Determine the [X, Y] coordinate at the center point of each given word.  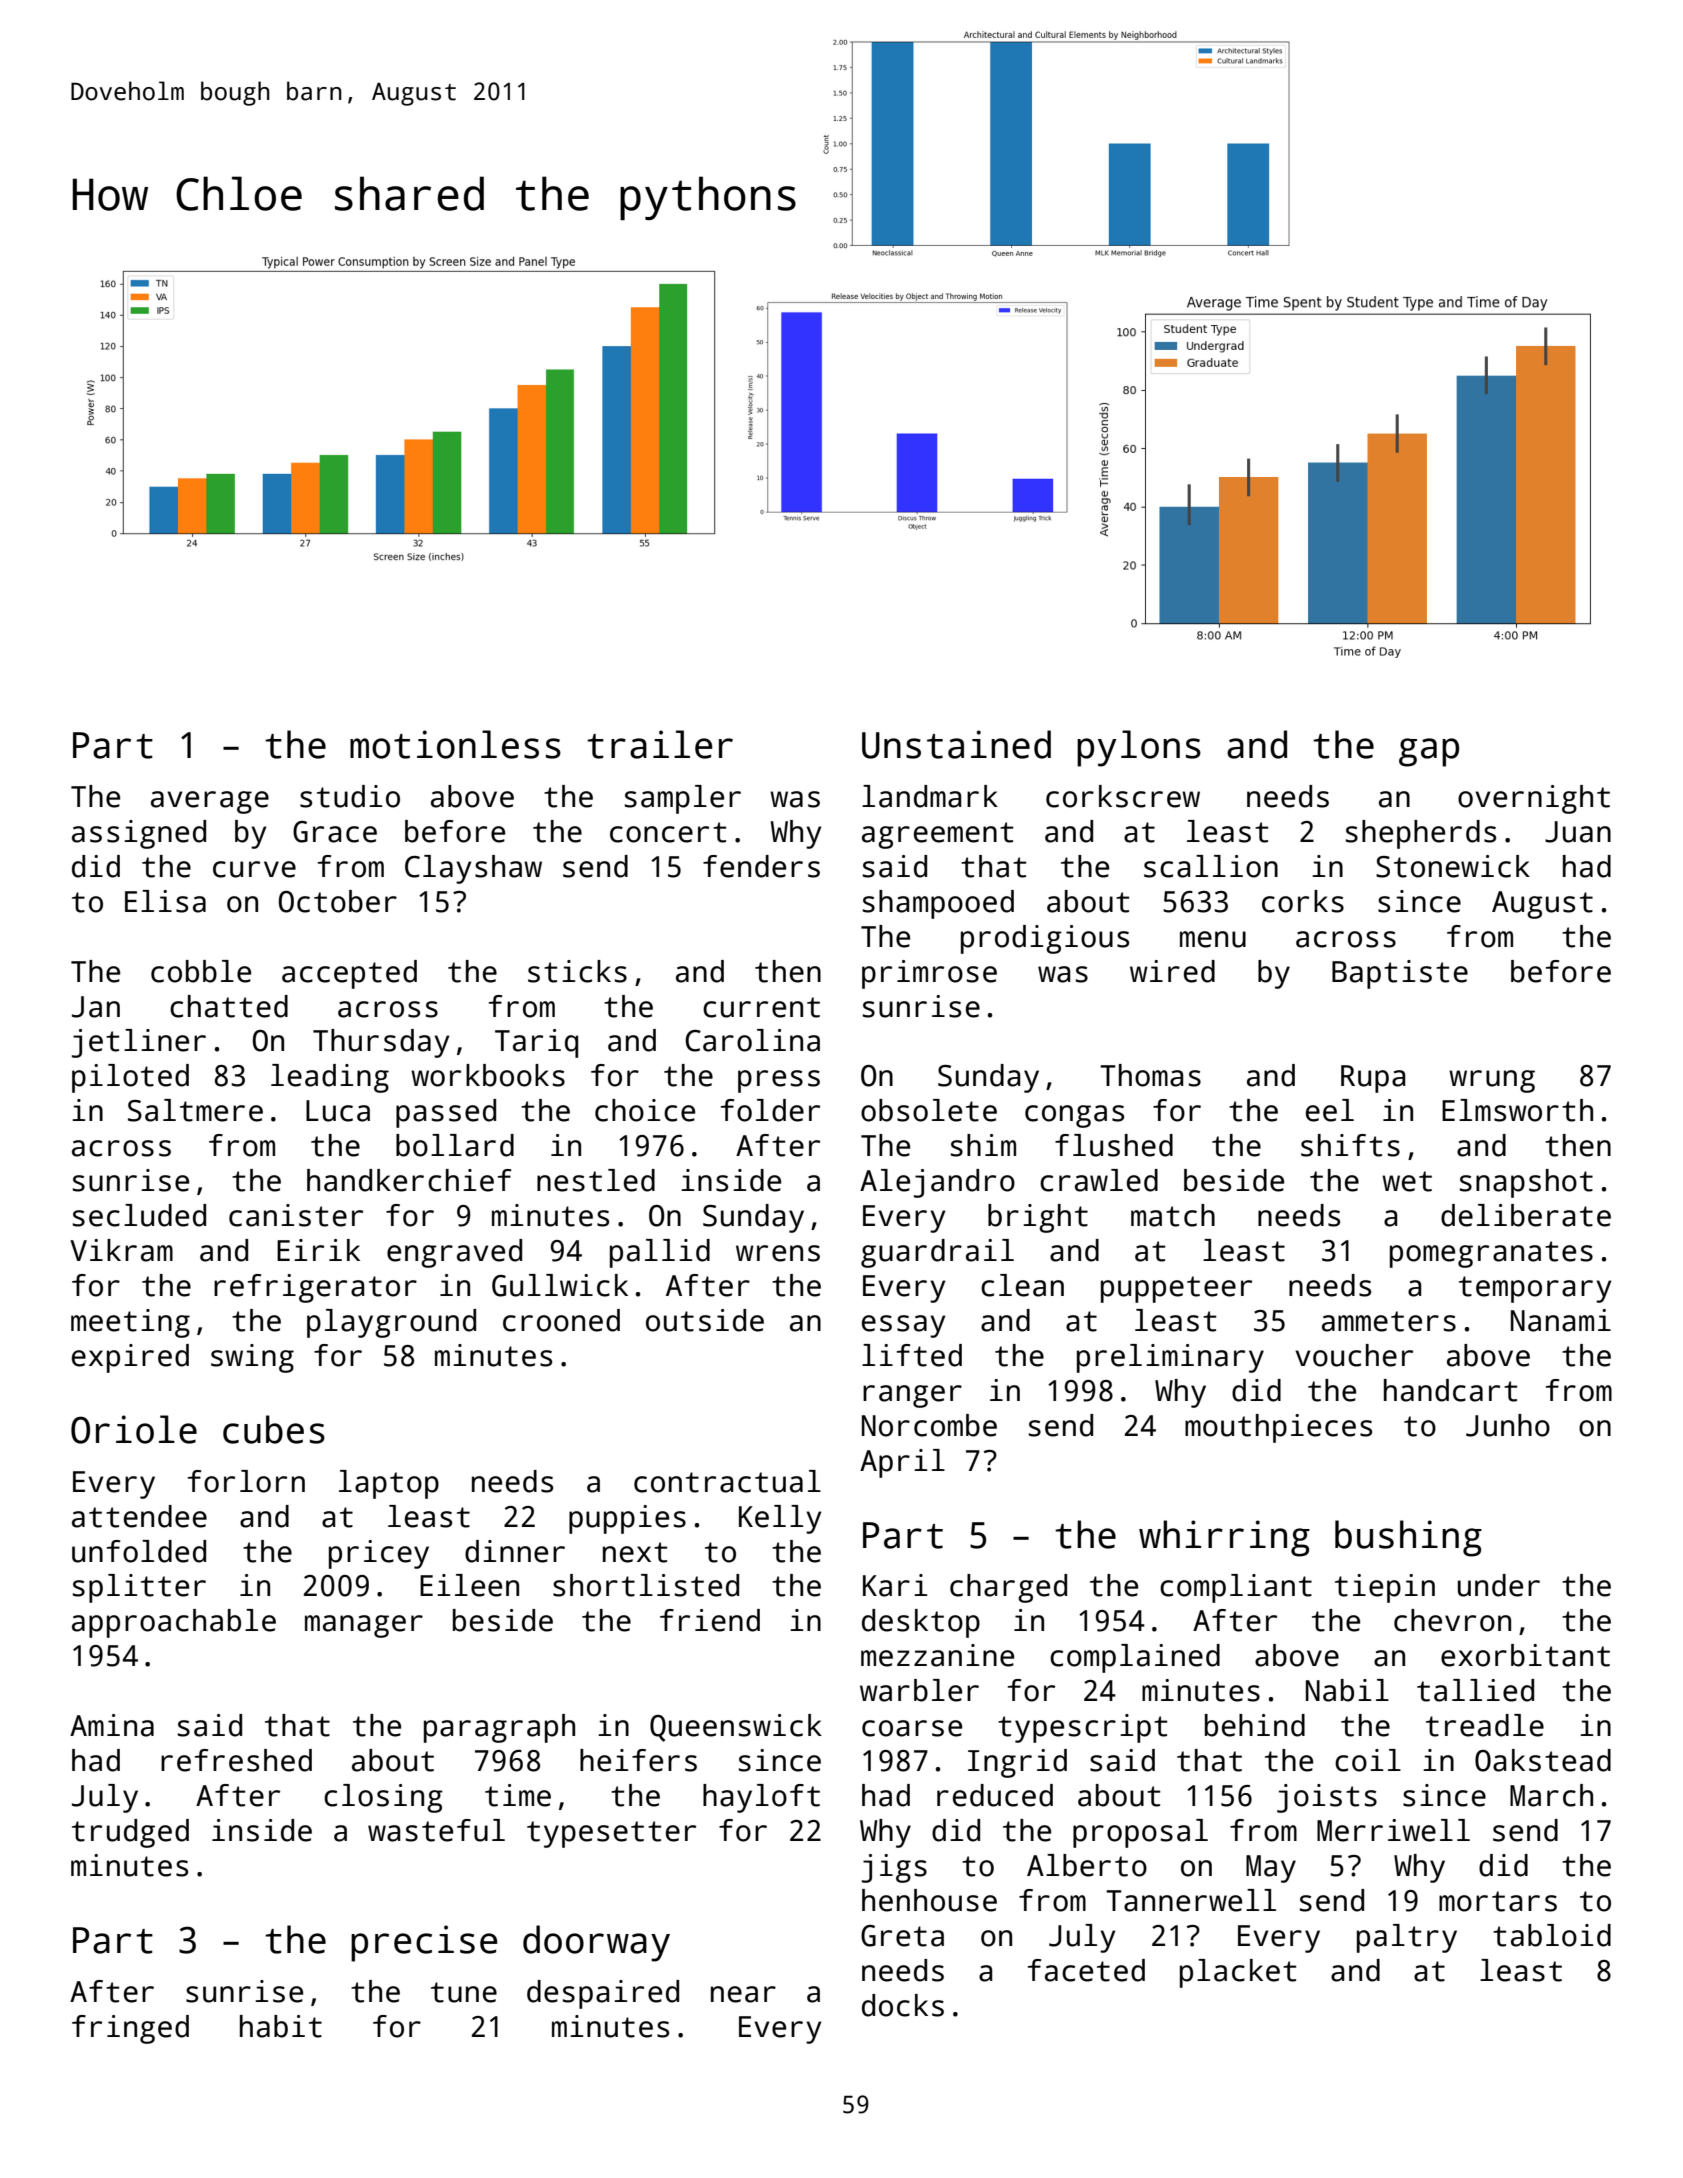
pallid [660, 1253]
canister [296, 1215]
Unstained [956, 744]
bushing [1408, 1538]
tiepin [1385, 1588]
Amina [112, 1725]
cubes [274, 1429]
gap [1429, 752]
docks [903, 2005]
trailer [660, 744]
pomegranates [1491, 1254]
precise [424, 1943]
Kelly [780, 1519]
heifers [638, 1760]
